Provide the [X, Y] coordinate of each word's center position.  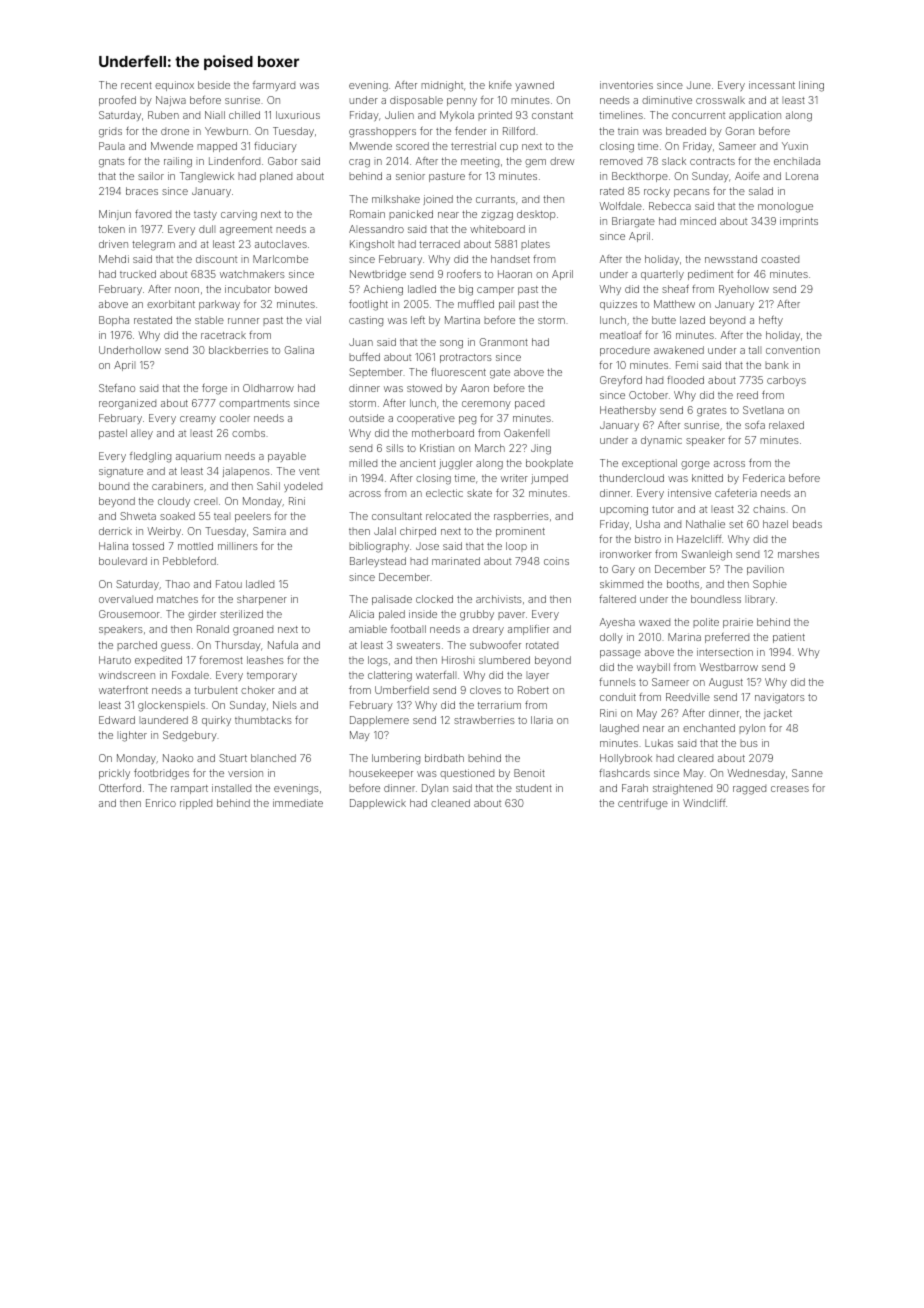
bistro [648, 539]
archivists [499, 599]
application [755, 116]
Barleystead [378, 562]
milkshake [396, 199]
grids [110, 132]
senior [410, 176]
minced [698, 221]
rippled [196, 804]
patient [789, 638]
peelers [253, 517]
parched [137, 646]
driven [113, 244]
